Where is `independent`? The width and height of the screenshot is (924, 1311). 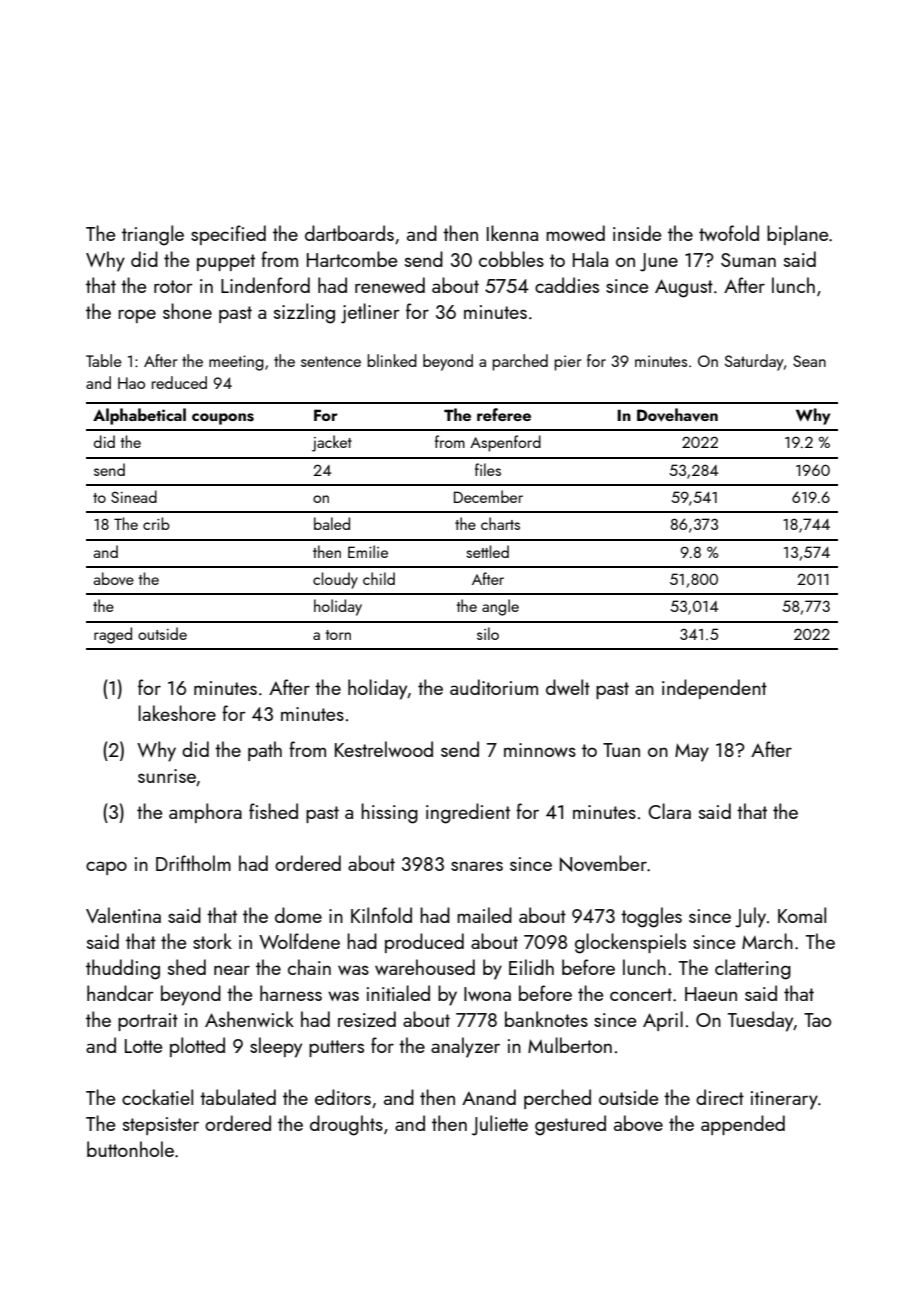
independent is located at coordinates (714, 689).
